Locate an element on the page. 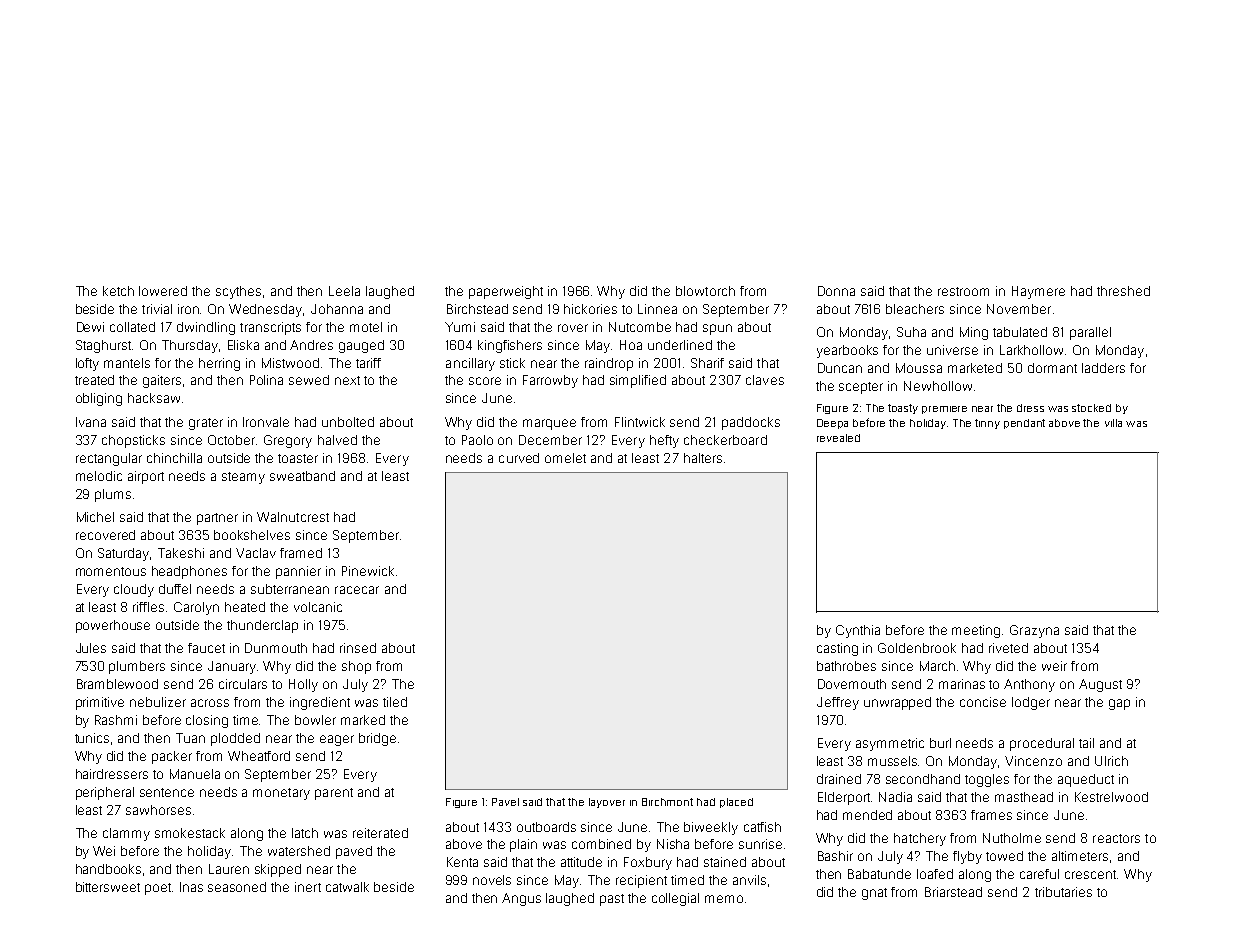 This page has width=1233, height=952. recovered is located at coordinates (105, 535).
